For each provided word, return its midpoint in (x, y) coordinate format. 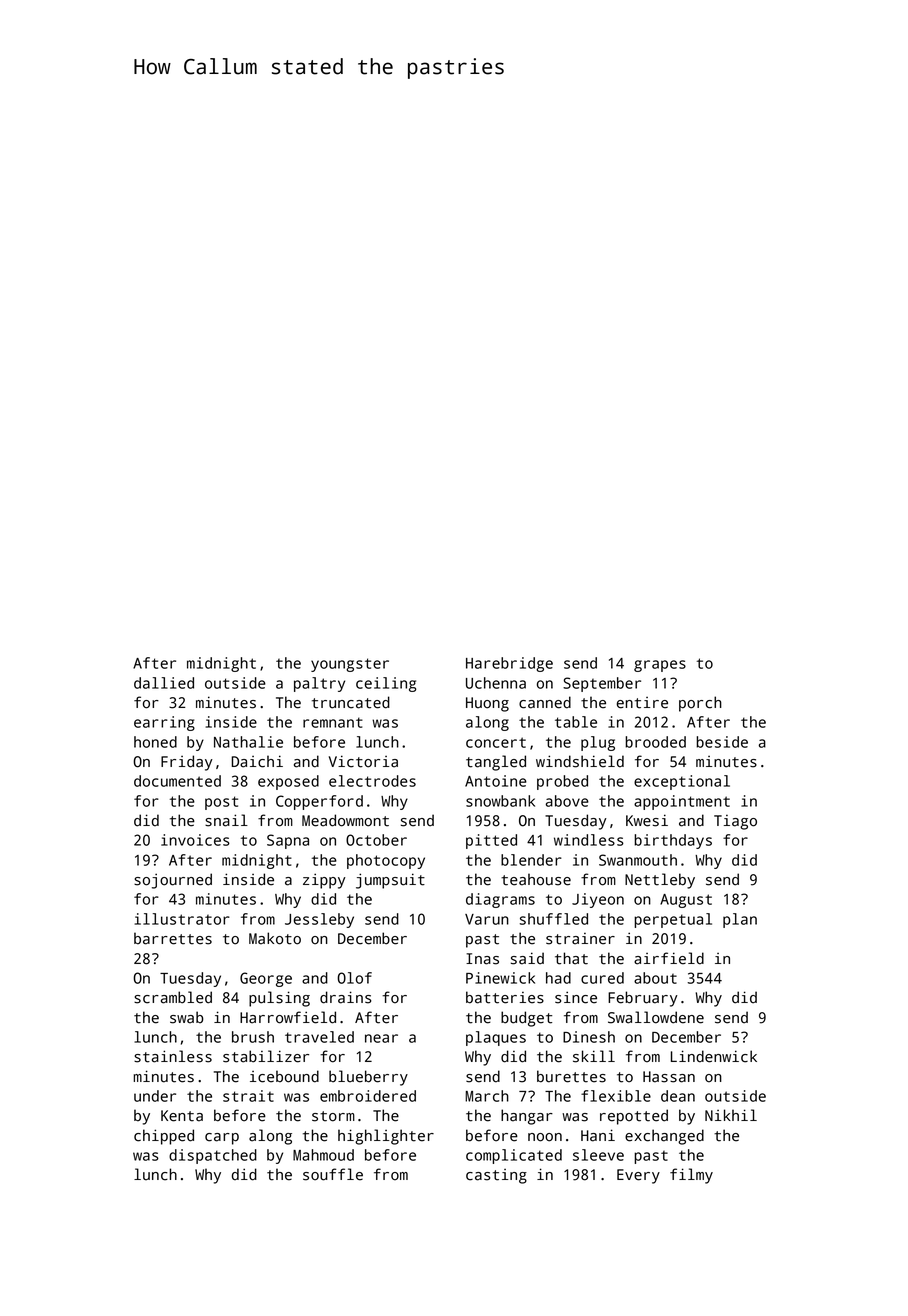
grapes (660, 666)
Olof (354, 978)
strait (248, 1096)
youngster (350, 665)
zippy (324, 881)
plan (740, 920)
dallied (164, 683)
